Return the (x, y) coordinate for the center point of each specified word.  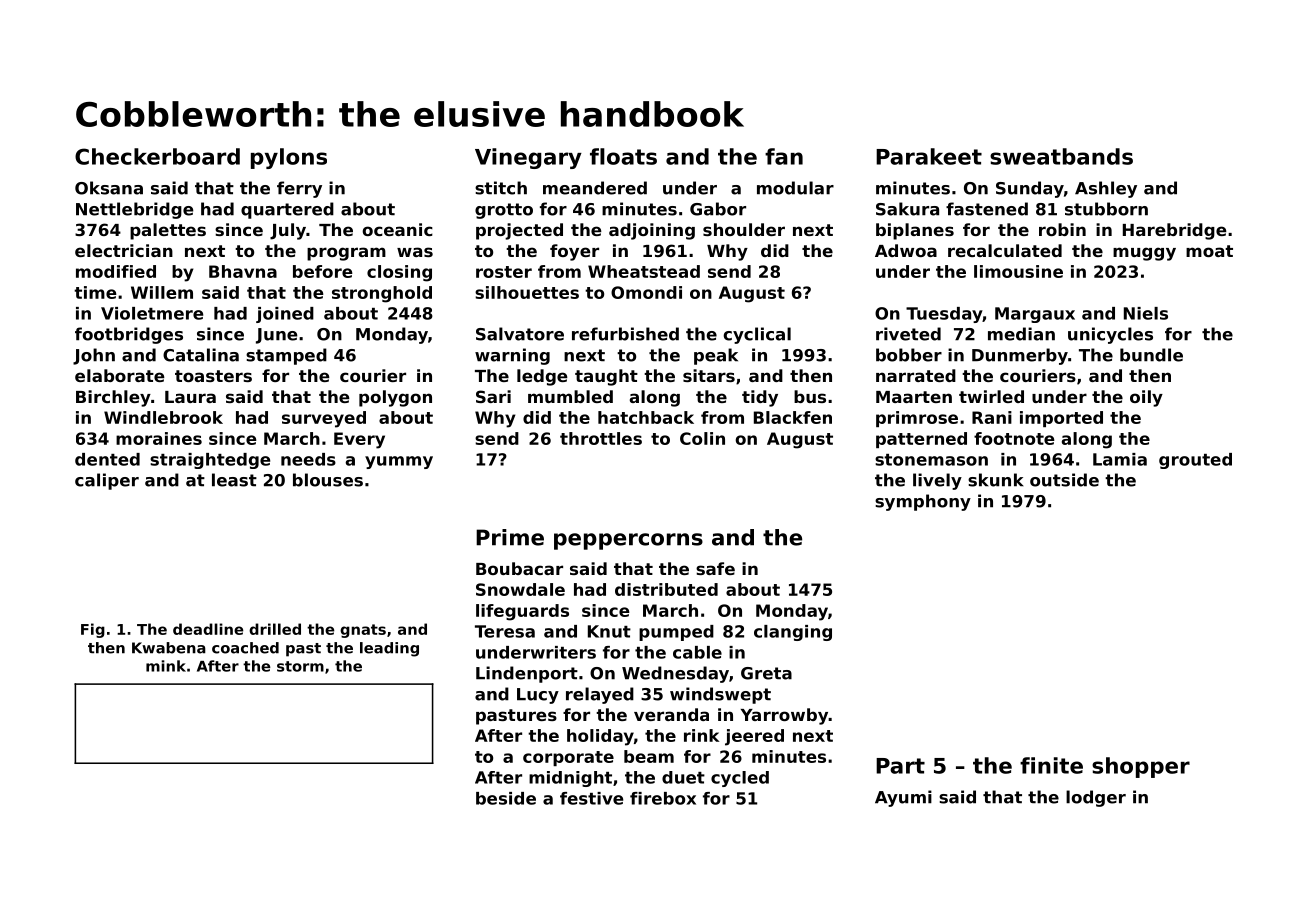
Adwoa (906, 250)
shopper (1141, 767)
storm (300, 666)
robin (1062, 229)
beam (649, 756)
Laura (190, 397)
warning (512, 356)
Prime (510, 537)
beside (506, 798)
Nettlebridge (134, 210)
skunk (995, 480)
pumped (676, 633)
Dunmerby (1020, 356)
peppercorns (628, 541)
